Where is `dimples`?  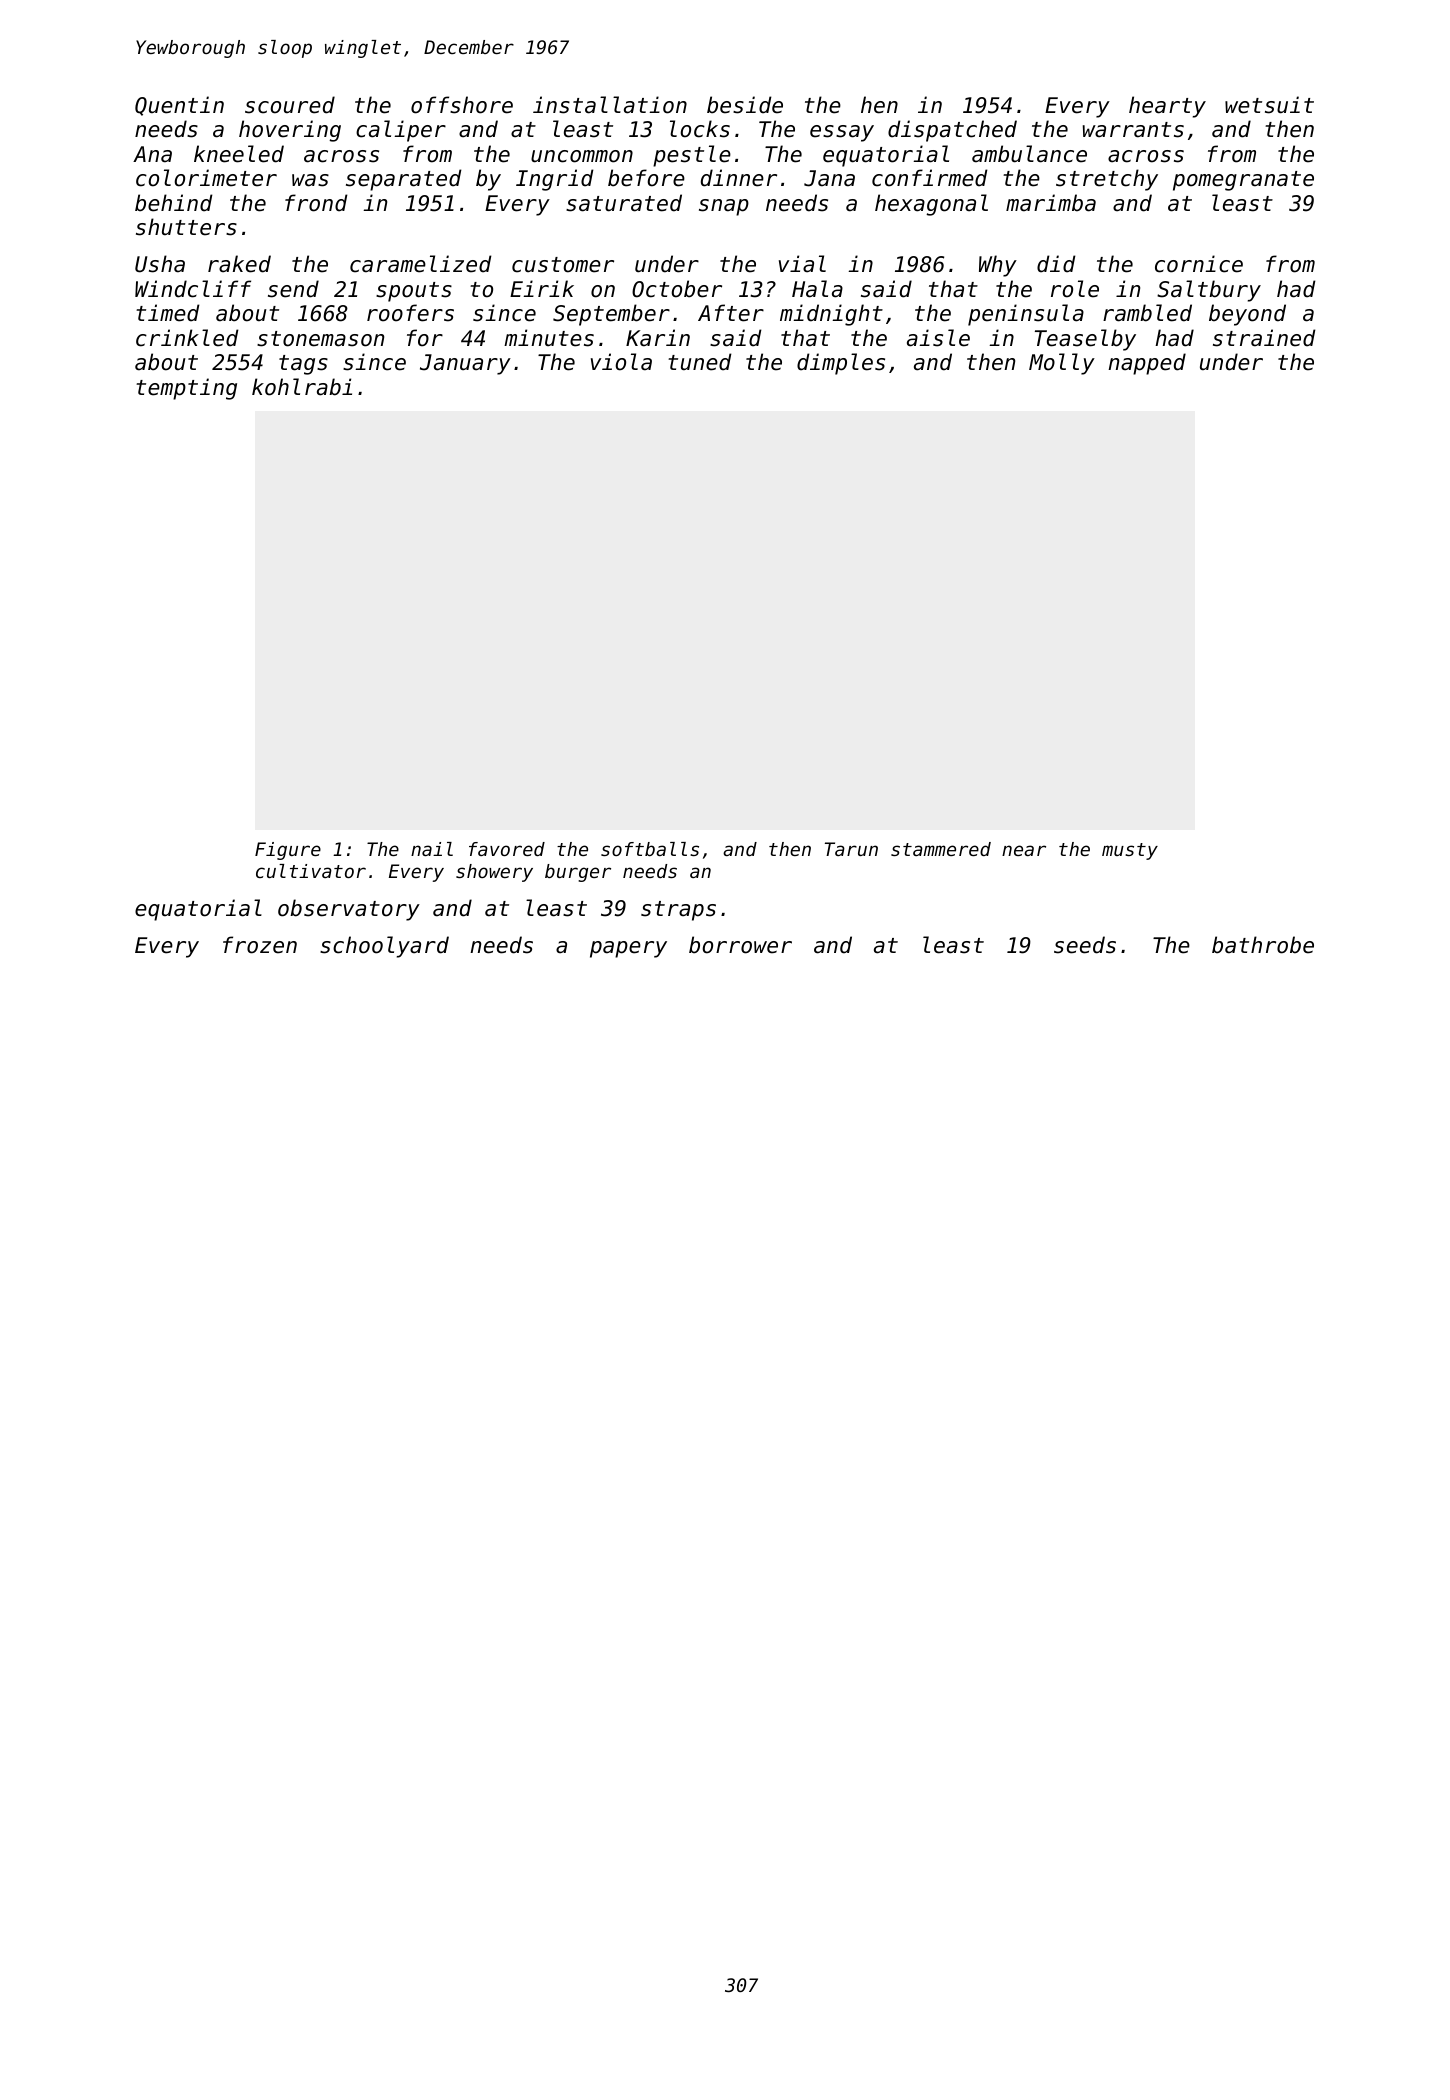
dimples is located at coordinates (841, 364).
